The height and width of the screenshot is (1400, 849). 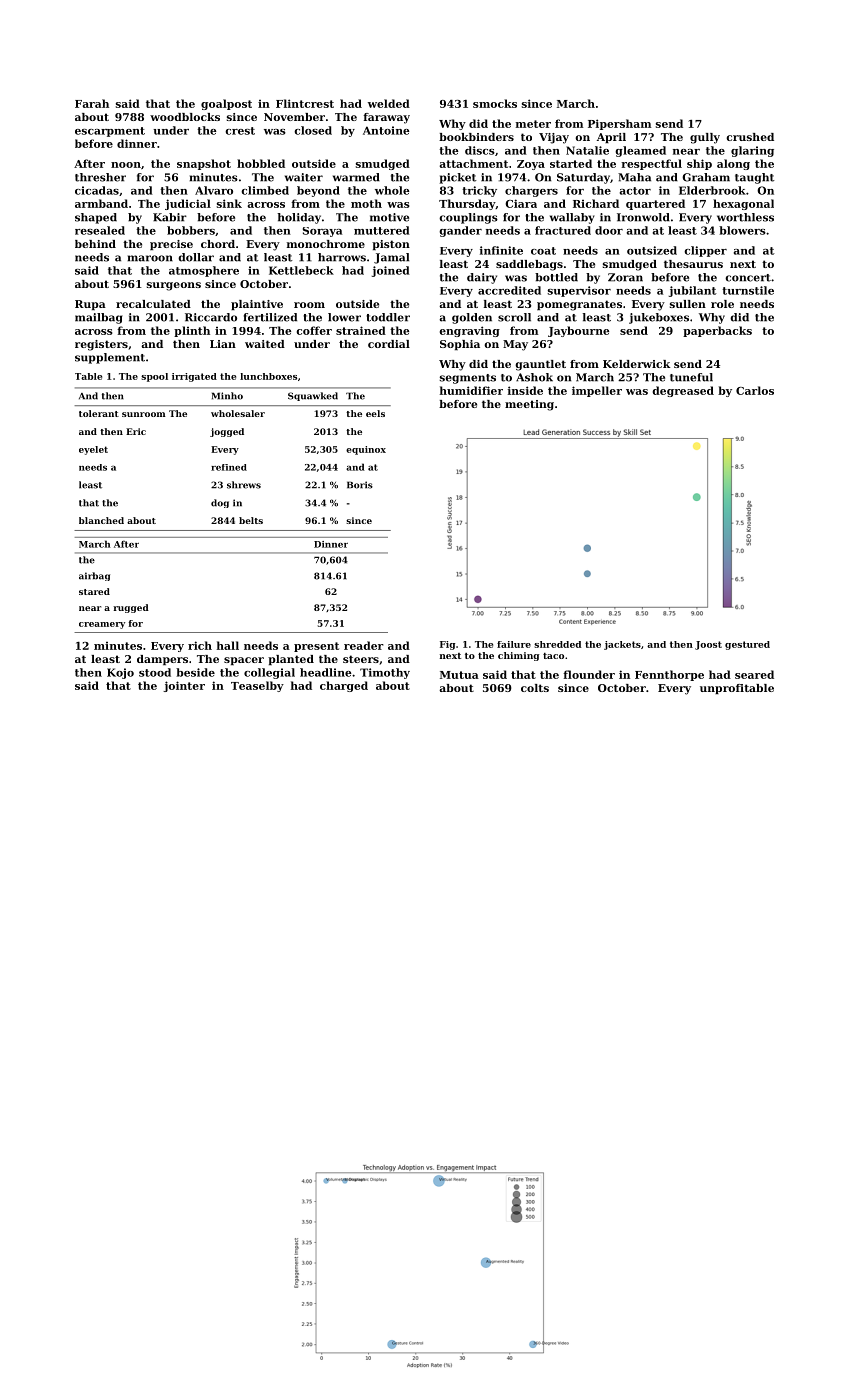 What do you see at coordinates (651, 164) in the screenshot?
I see `respectful` at bounding box center [651, 164].
